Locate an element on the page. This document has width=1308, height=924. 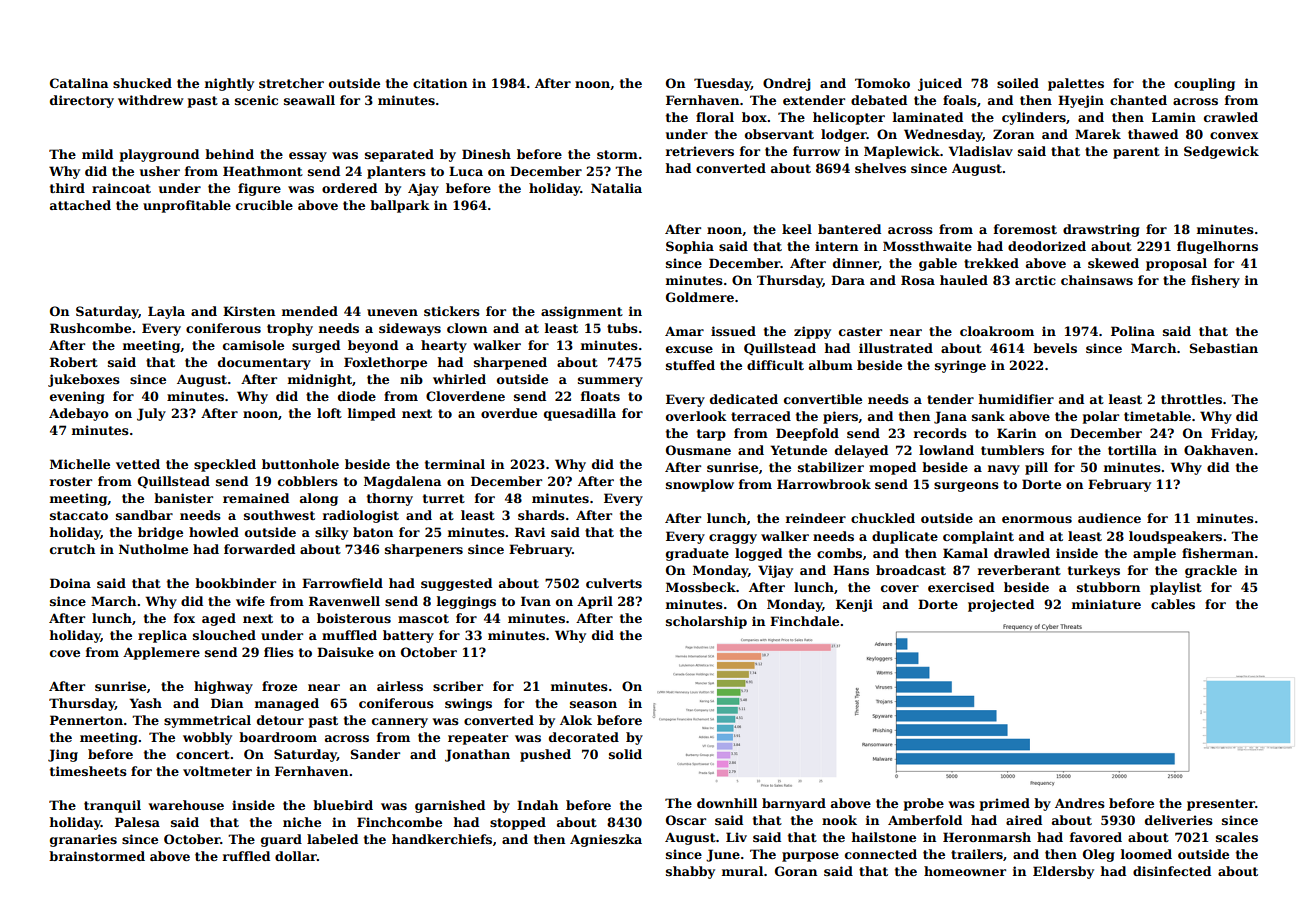
sharpened is located at coordinates (510, 363).
